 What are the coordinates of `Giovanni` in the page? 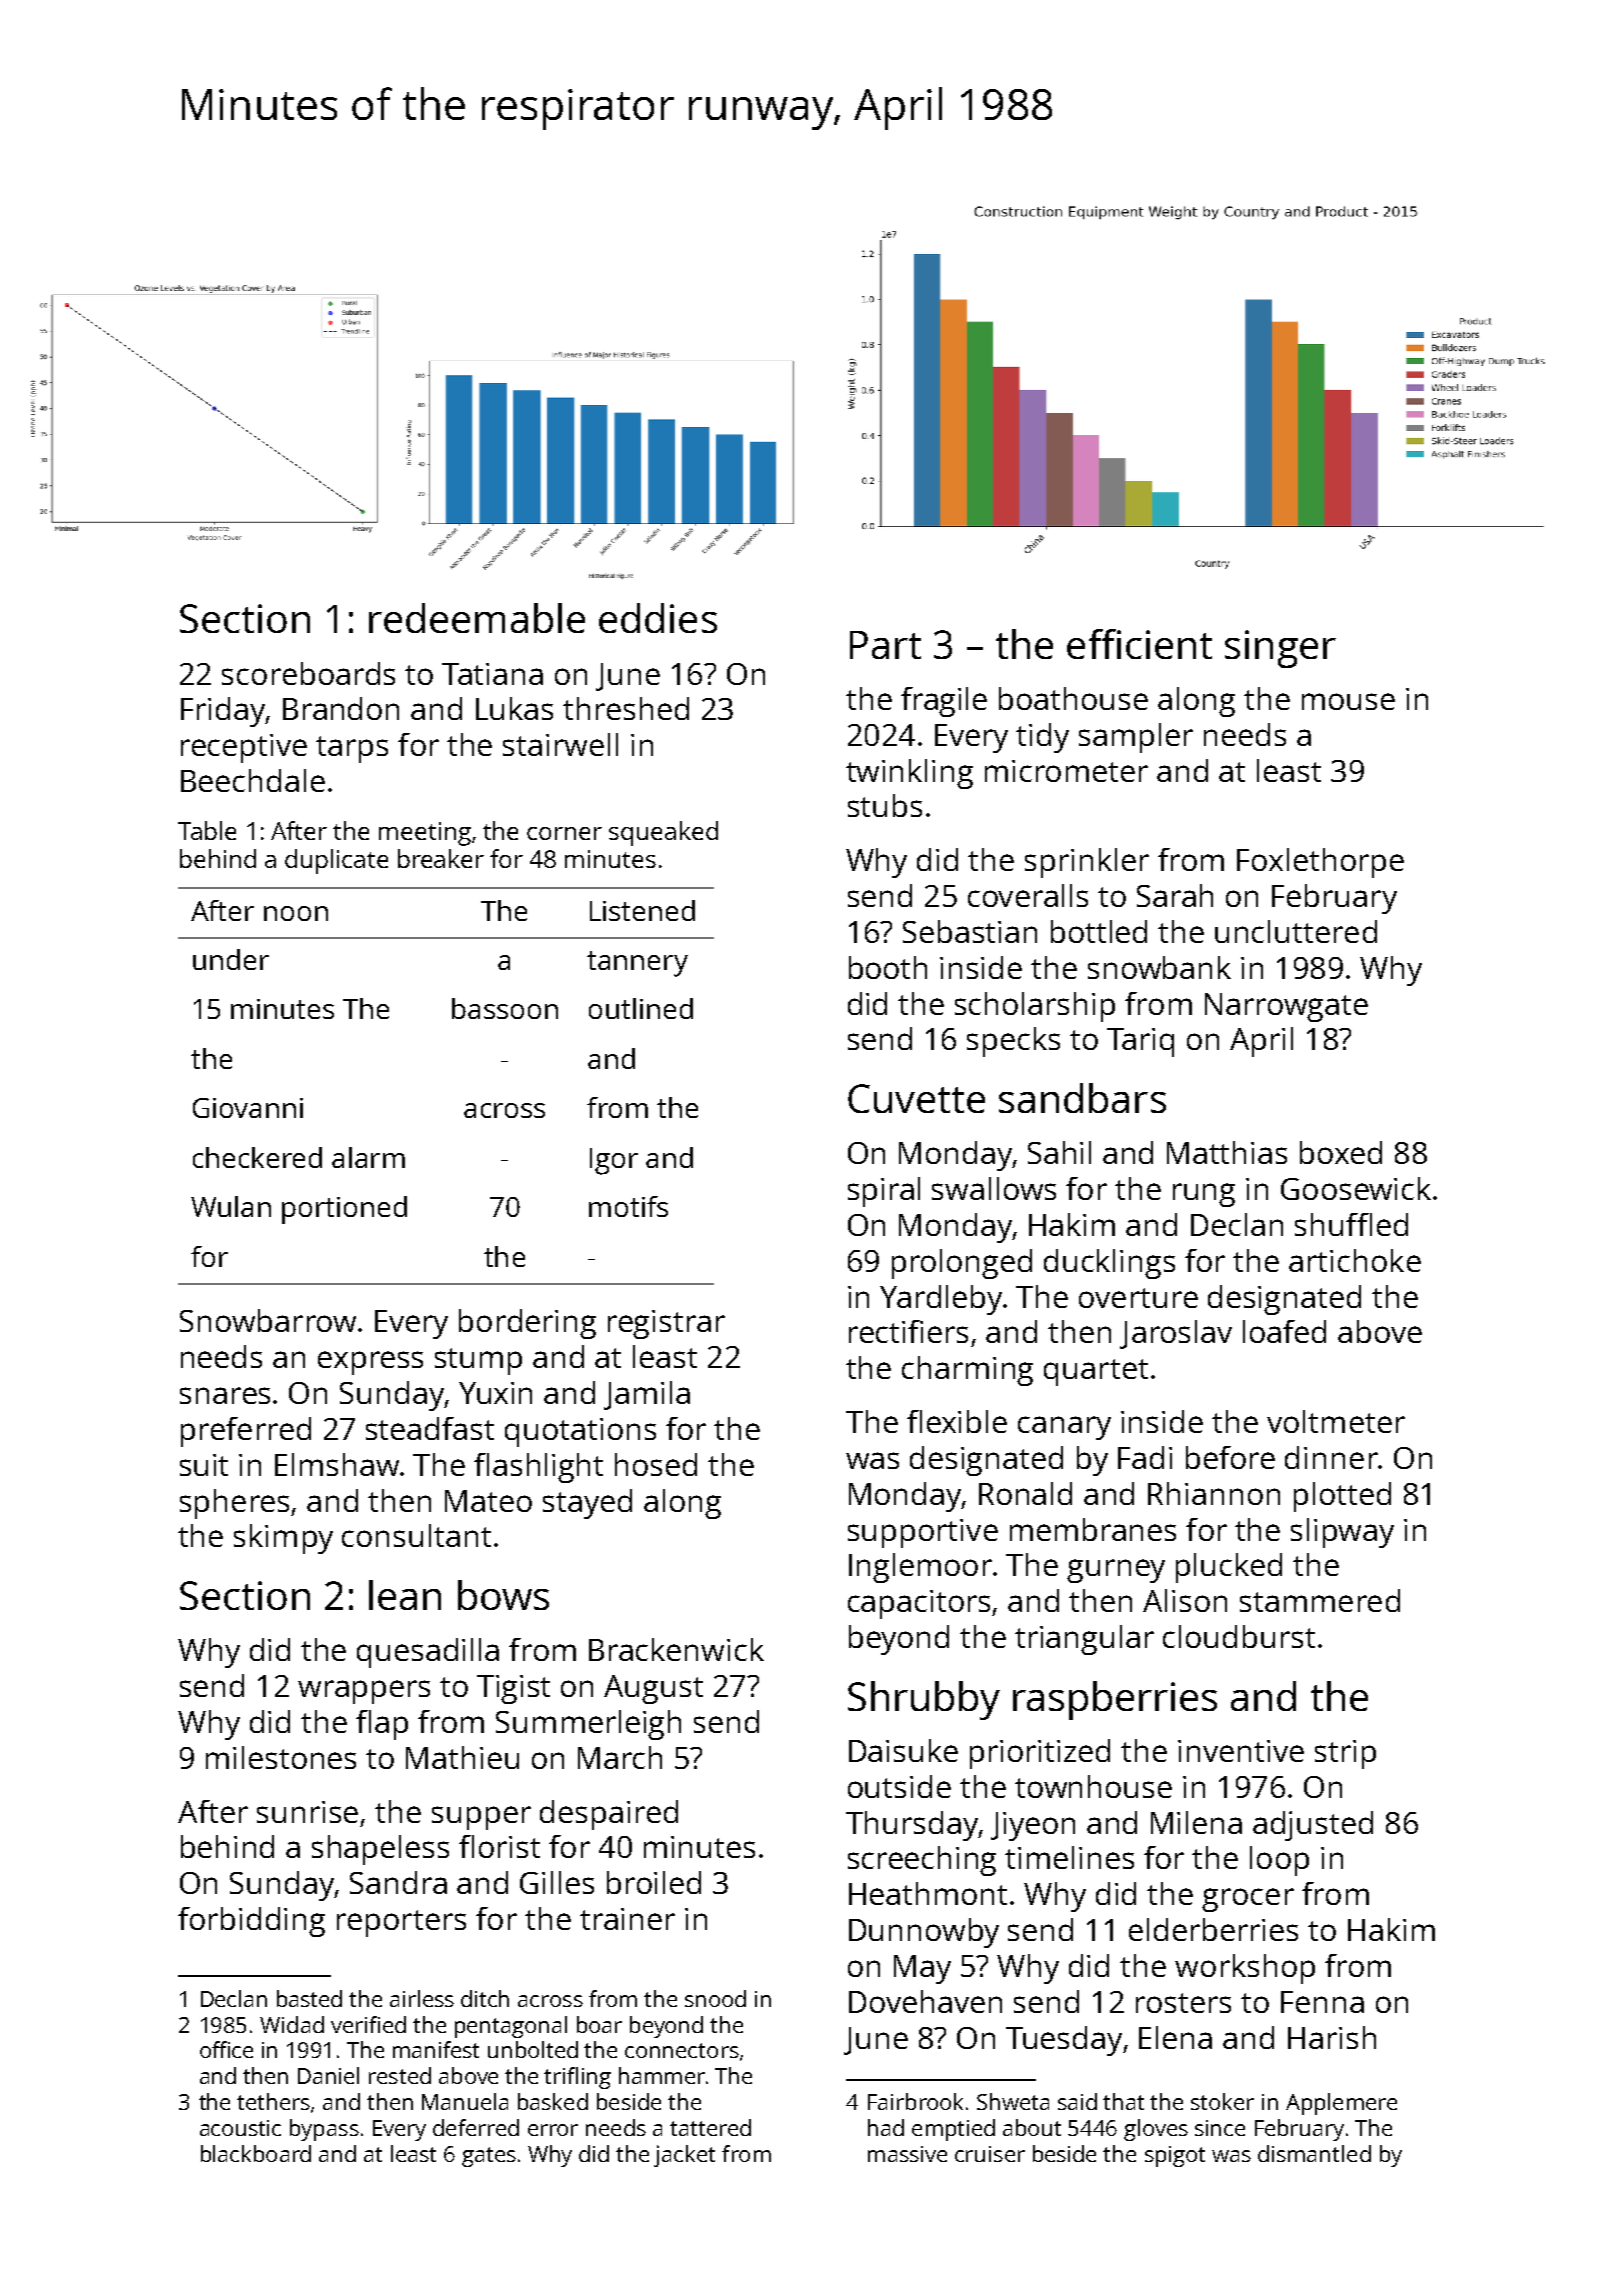 It's located at (248, 1108).
